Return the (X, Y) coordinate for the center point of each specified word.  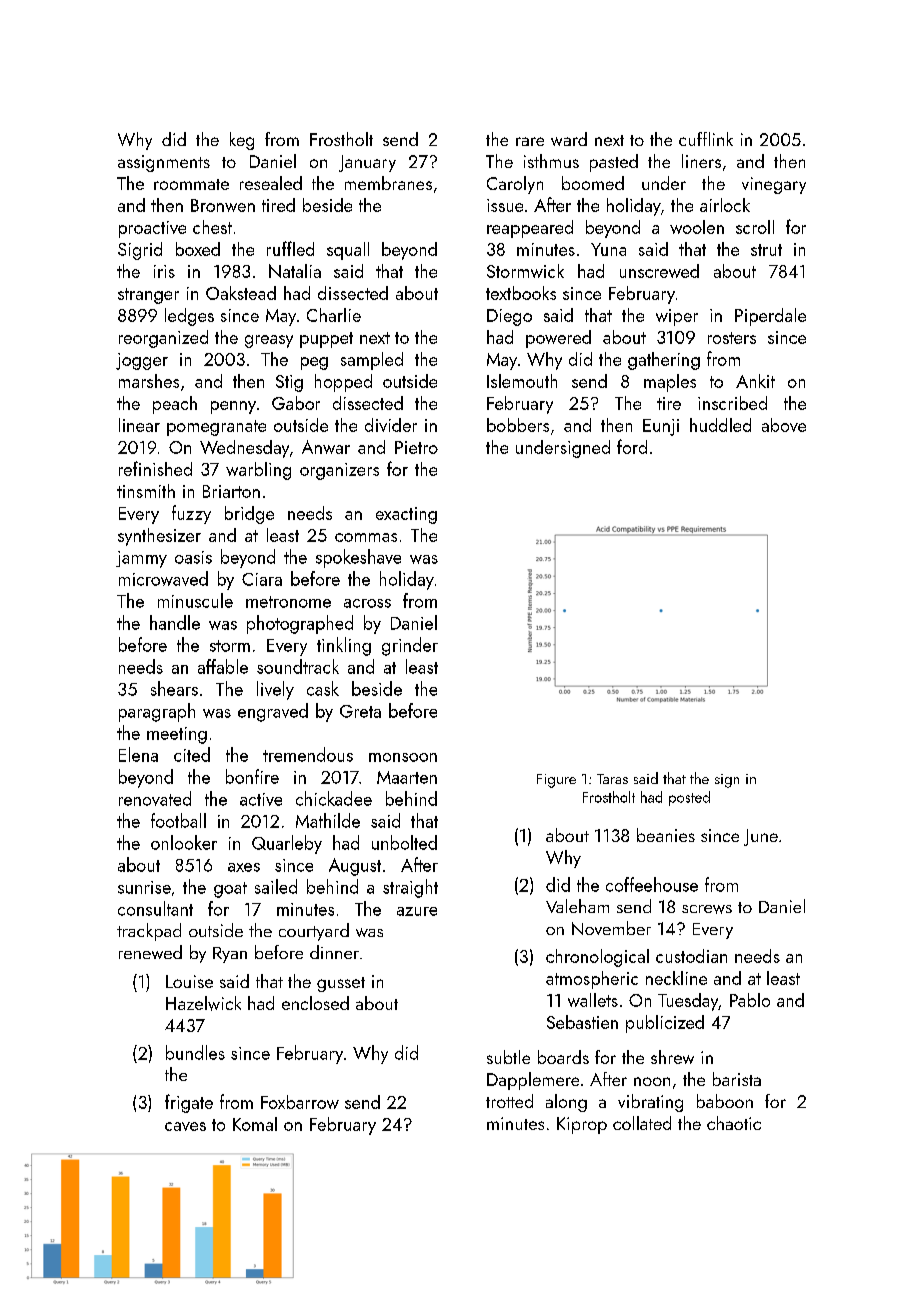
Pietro (416, 447)
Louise (189, 981)
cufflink (706, 139)
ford (632, 446)
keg (242, 141)
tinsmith (146, 491)
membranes (388, 183)
